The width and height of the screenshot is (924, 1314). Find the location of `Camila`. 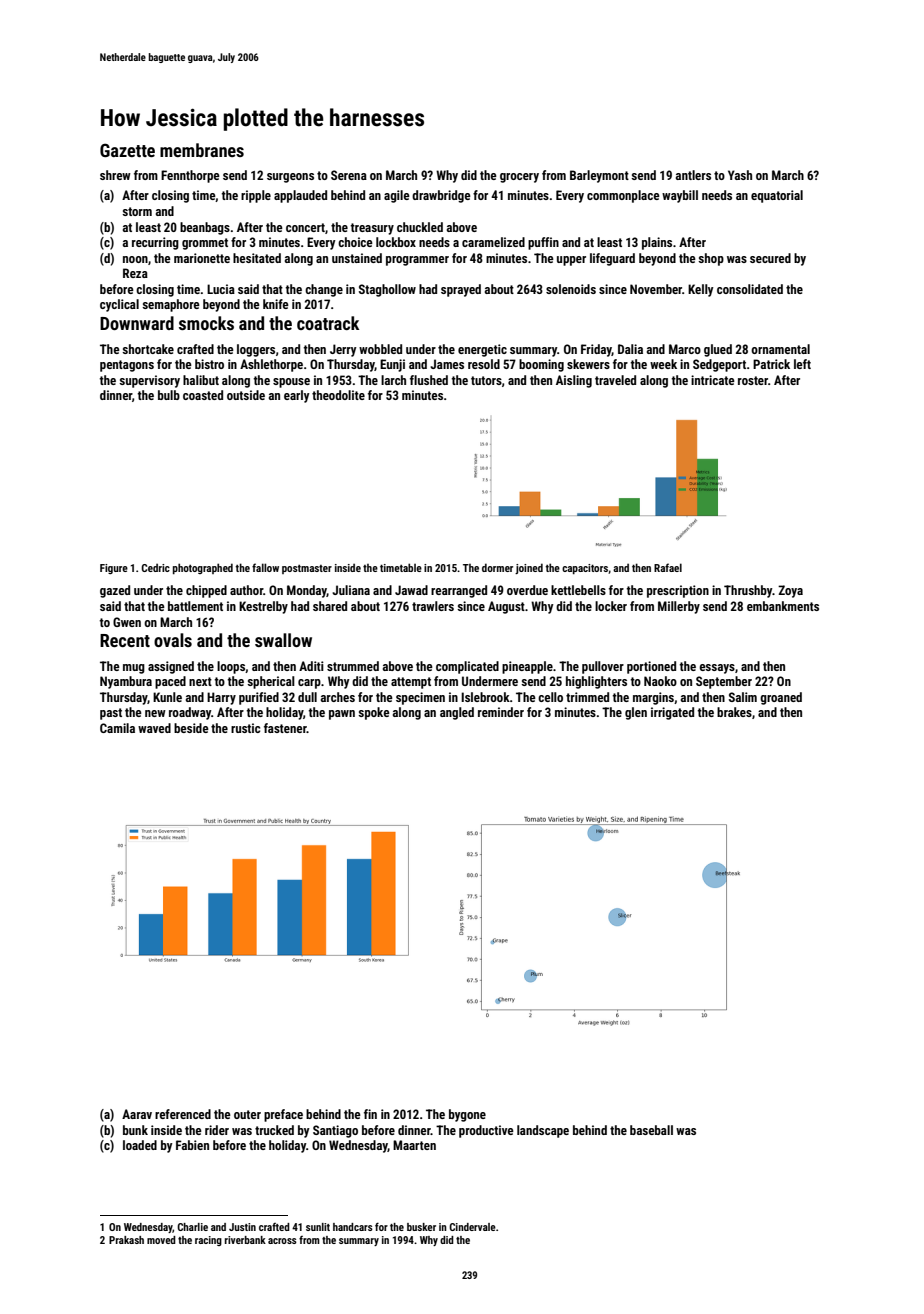

Camila is located at coordinates (117, 728).
